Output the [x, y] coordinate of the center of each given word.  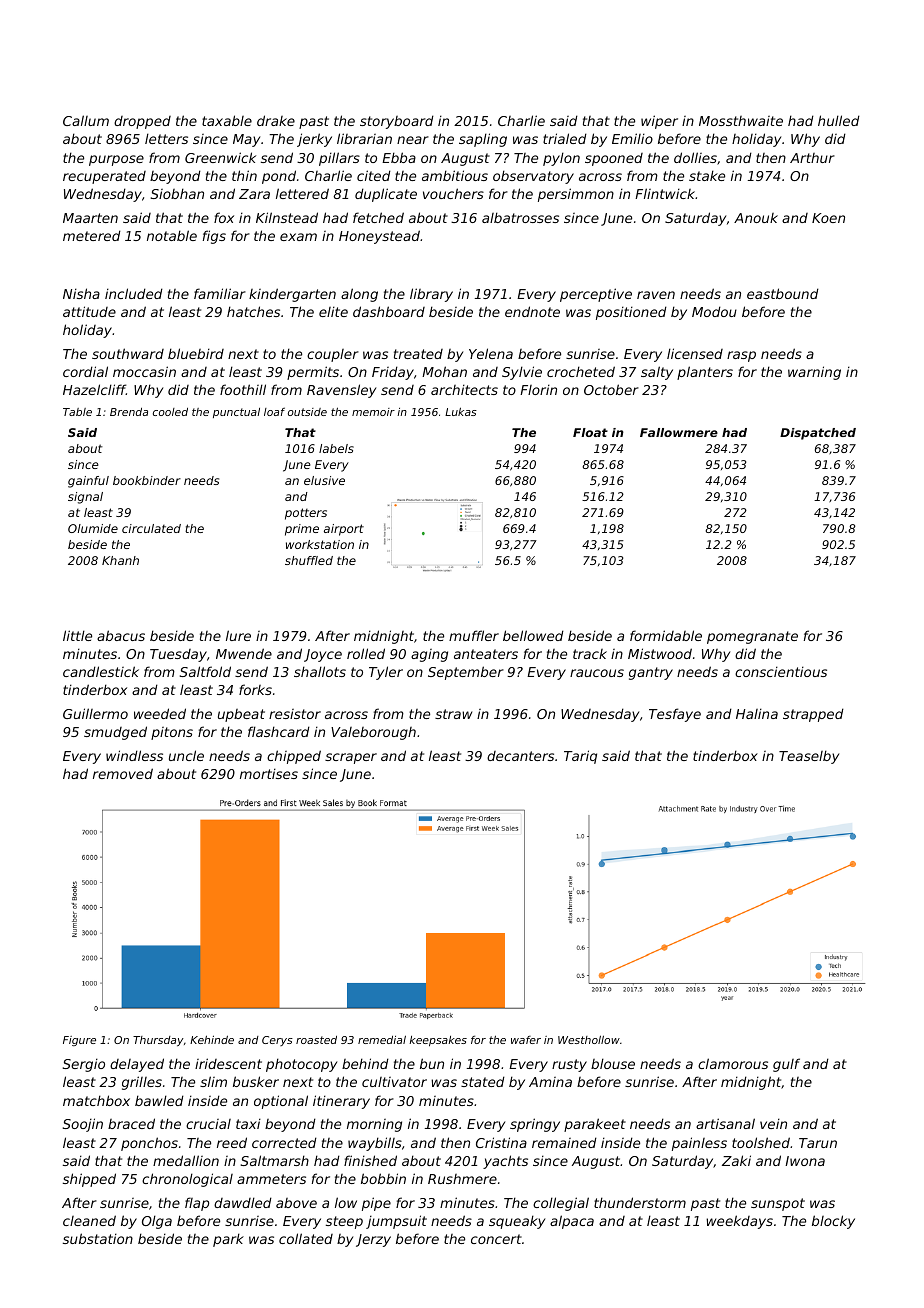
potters [306, 514]
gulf [786, 1065]
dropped [142, 122]
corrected [284, 1142]
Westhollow [589, 1039]
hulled [839, 120]
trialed [565, 138]
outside [307, 412]
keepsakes [438, 1041]
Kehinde [212, 1039]
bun [432, 1063]
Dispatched [818, 434]
